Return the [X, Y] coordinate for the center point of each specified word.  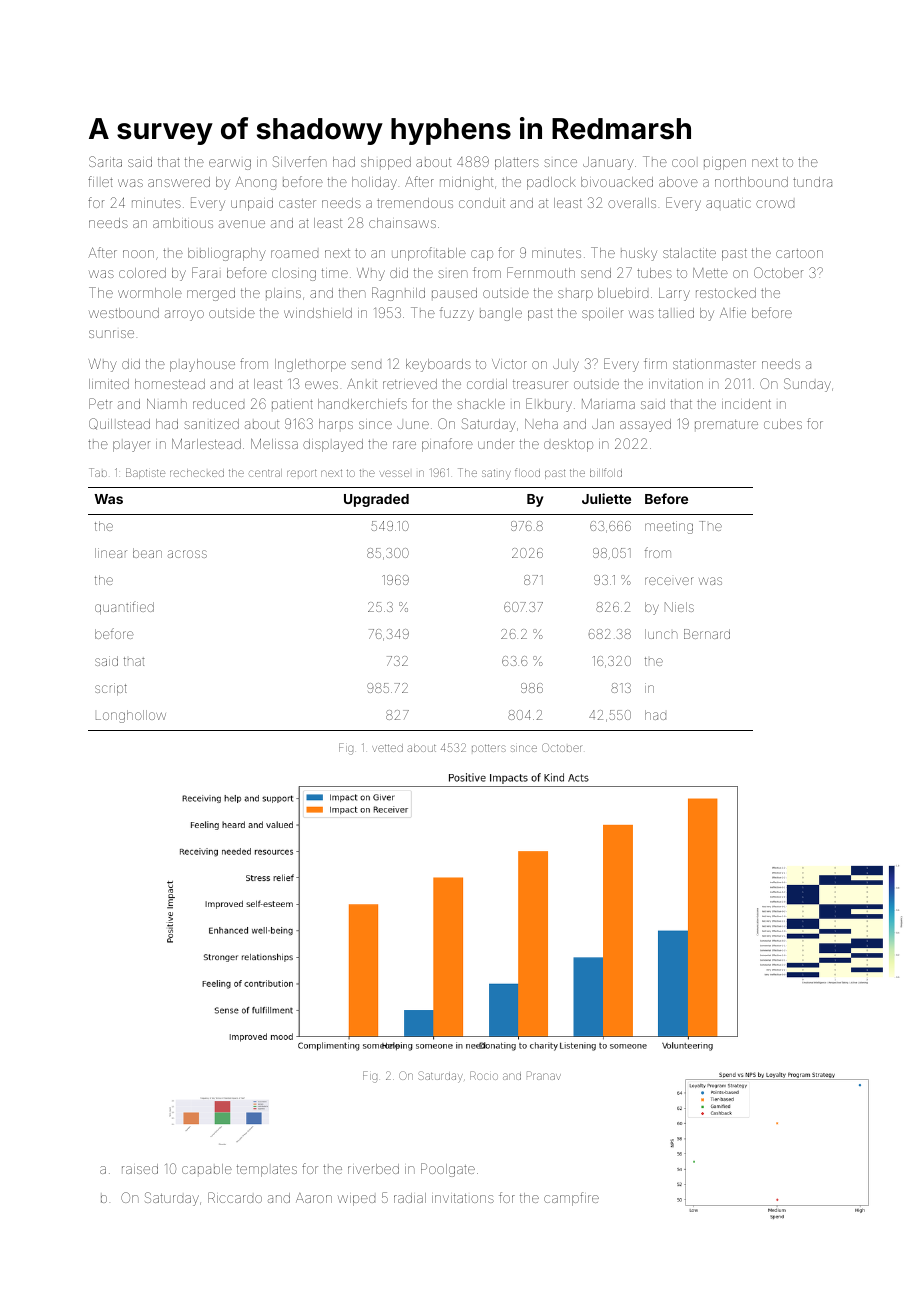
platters [517, 163]
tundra [812, 182]
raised [140, 1169]
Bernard [707, 634]
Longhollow [131, 716]
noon [138, 254]
